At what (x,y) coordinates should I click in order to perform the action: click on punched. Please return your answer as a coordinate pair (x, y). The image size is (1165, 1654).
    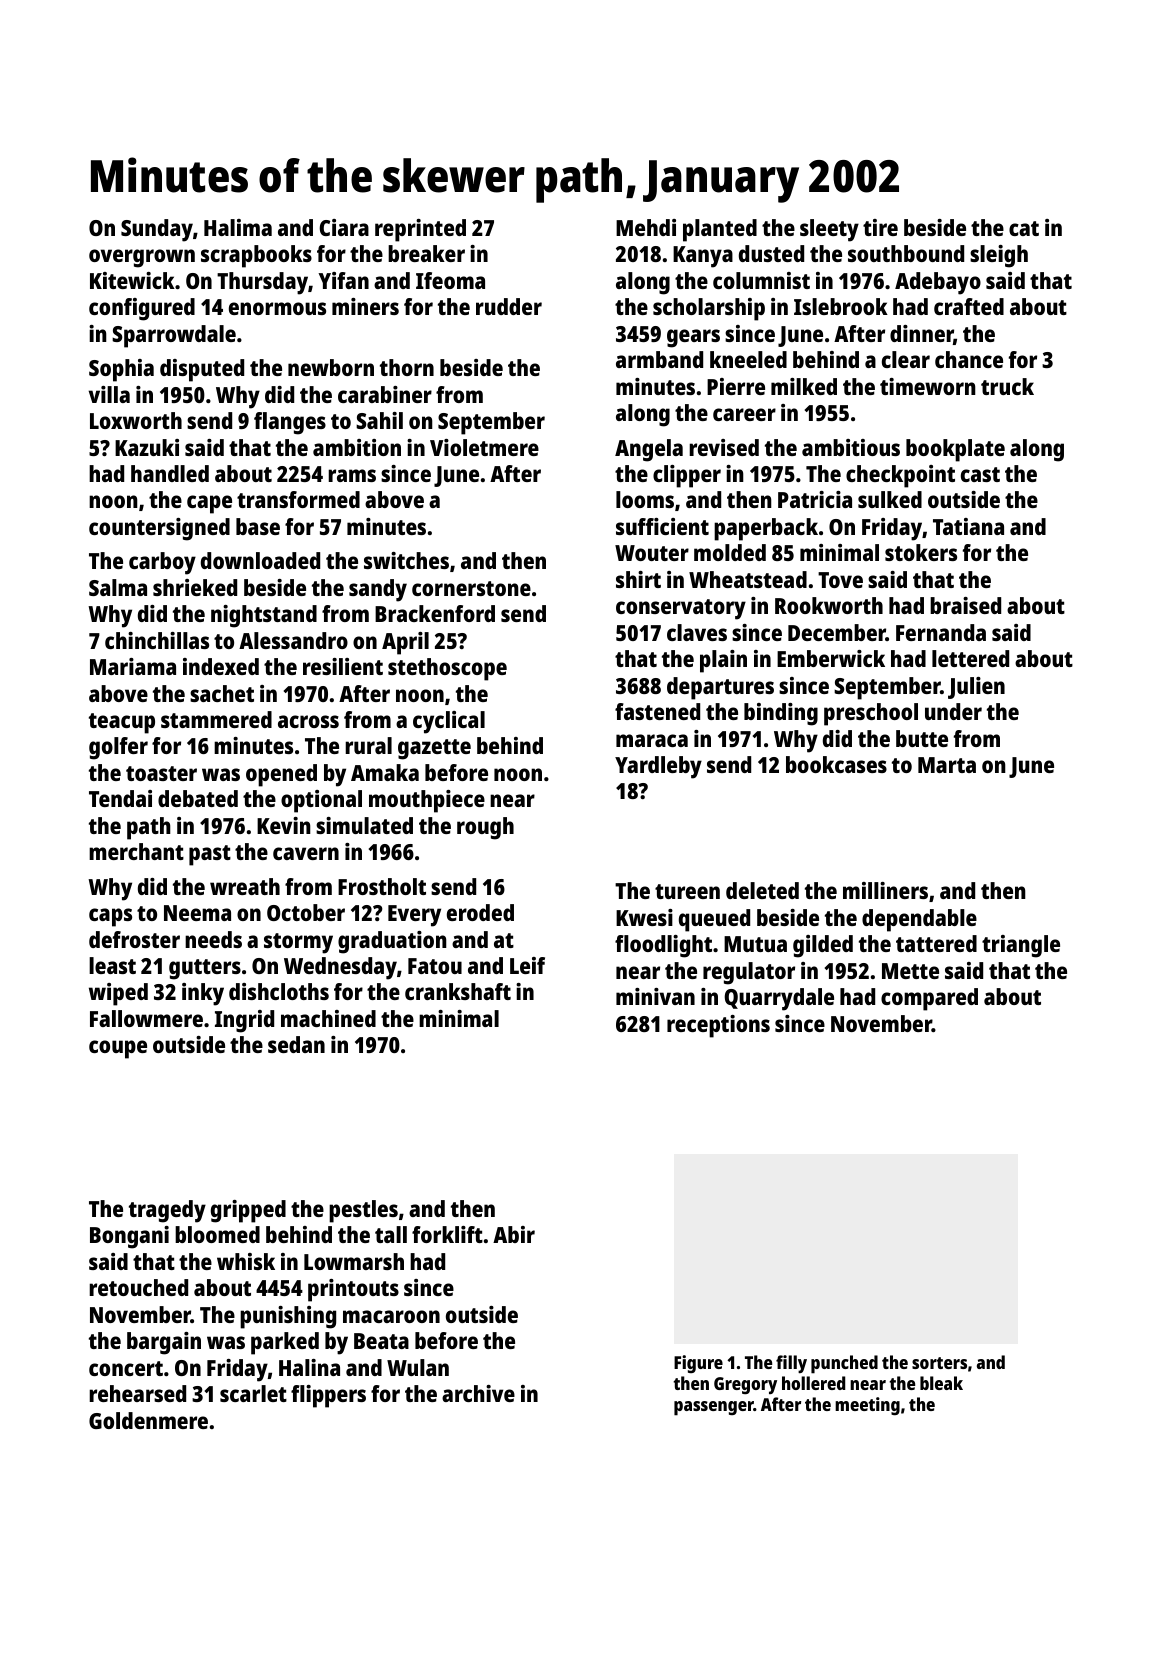
    Looking at the image, I should click on (844, 1364).
